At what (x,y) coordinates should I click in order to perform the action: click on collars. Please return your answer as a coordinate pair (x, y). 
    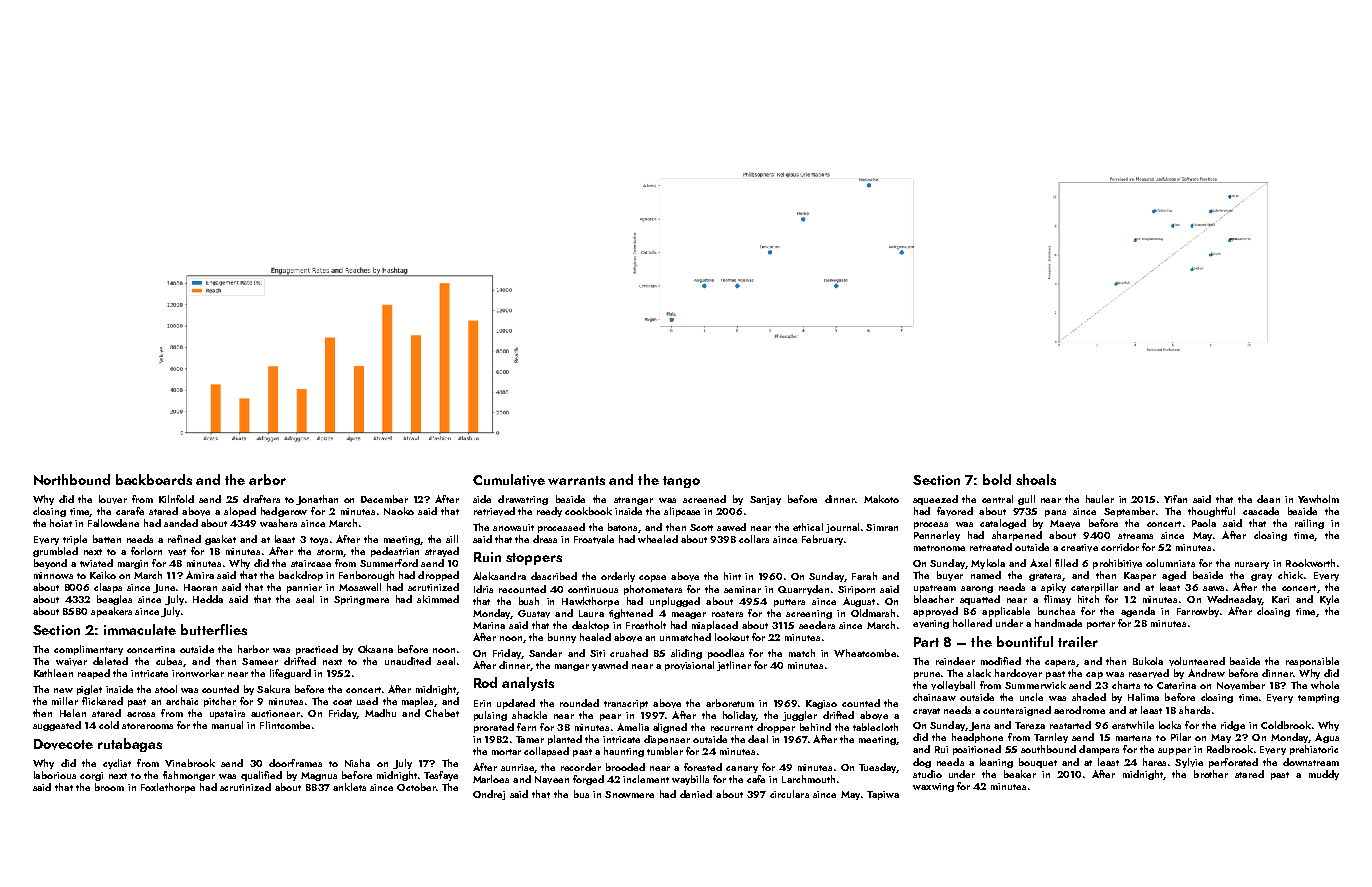
    Looking at the image, I should click on (754, 539).
